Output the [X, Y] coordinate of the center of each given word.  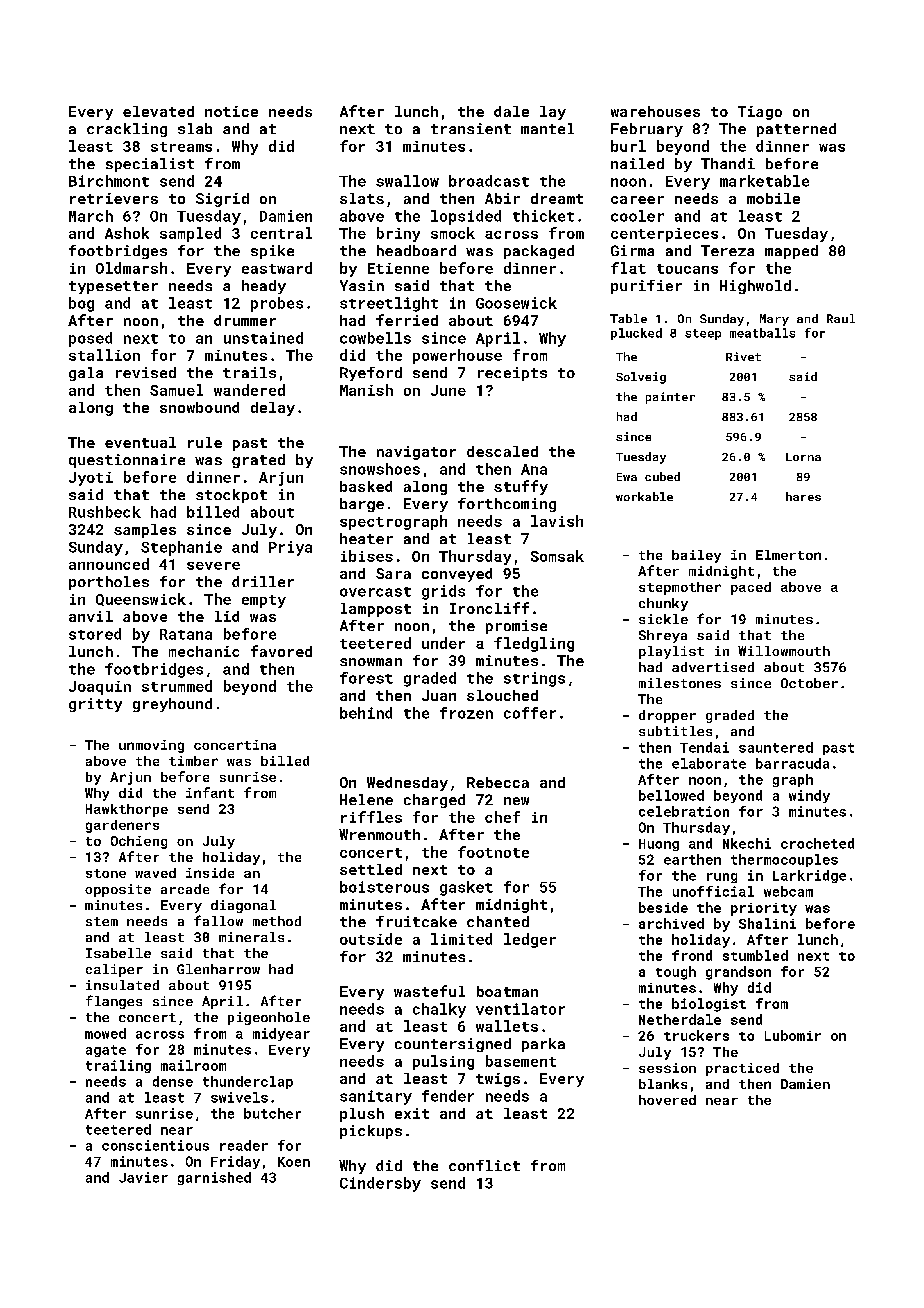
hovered [667, 1100]
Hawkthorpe [127, 810]
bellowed [671, 795]
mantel [547, 128]
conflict [484, 1165]
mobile [773, 198]
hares [803, 496]
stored [95, 634]
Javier [143, 1177]
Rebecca [498, 782]
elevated [158, 111]
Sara [393, 573]
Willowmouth [784, 651]
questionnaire [127, 461]
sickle [663, 619]
